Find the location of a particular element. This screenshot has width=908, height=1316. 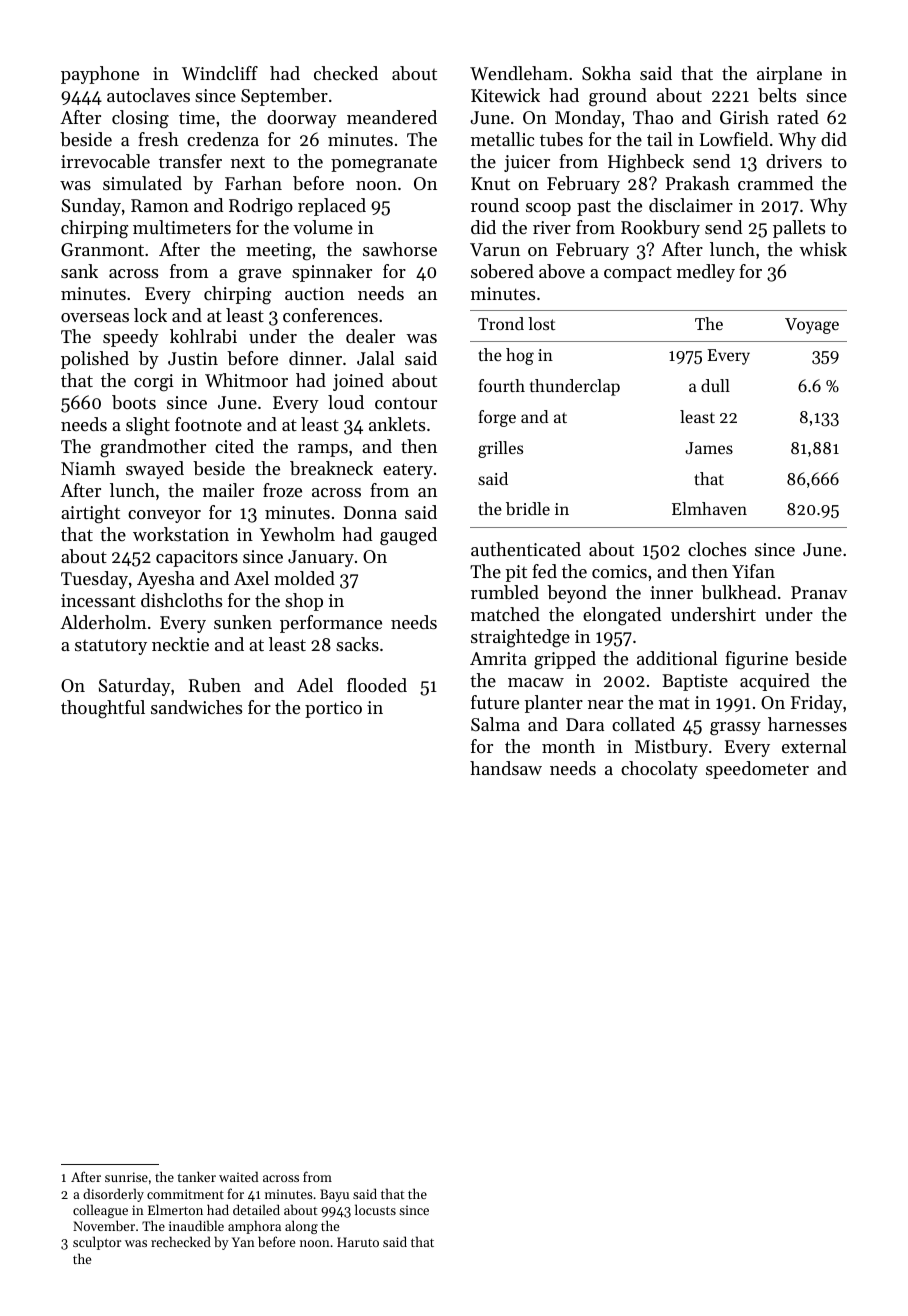

Haruto is located at coordinates (358, 1242).
